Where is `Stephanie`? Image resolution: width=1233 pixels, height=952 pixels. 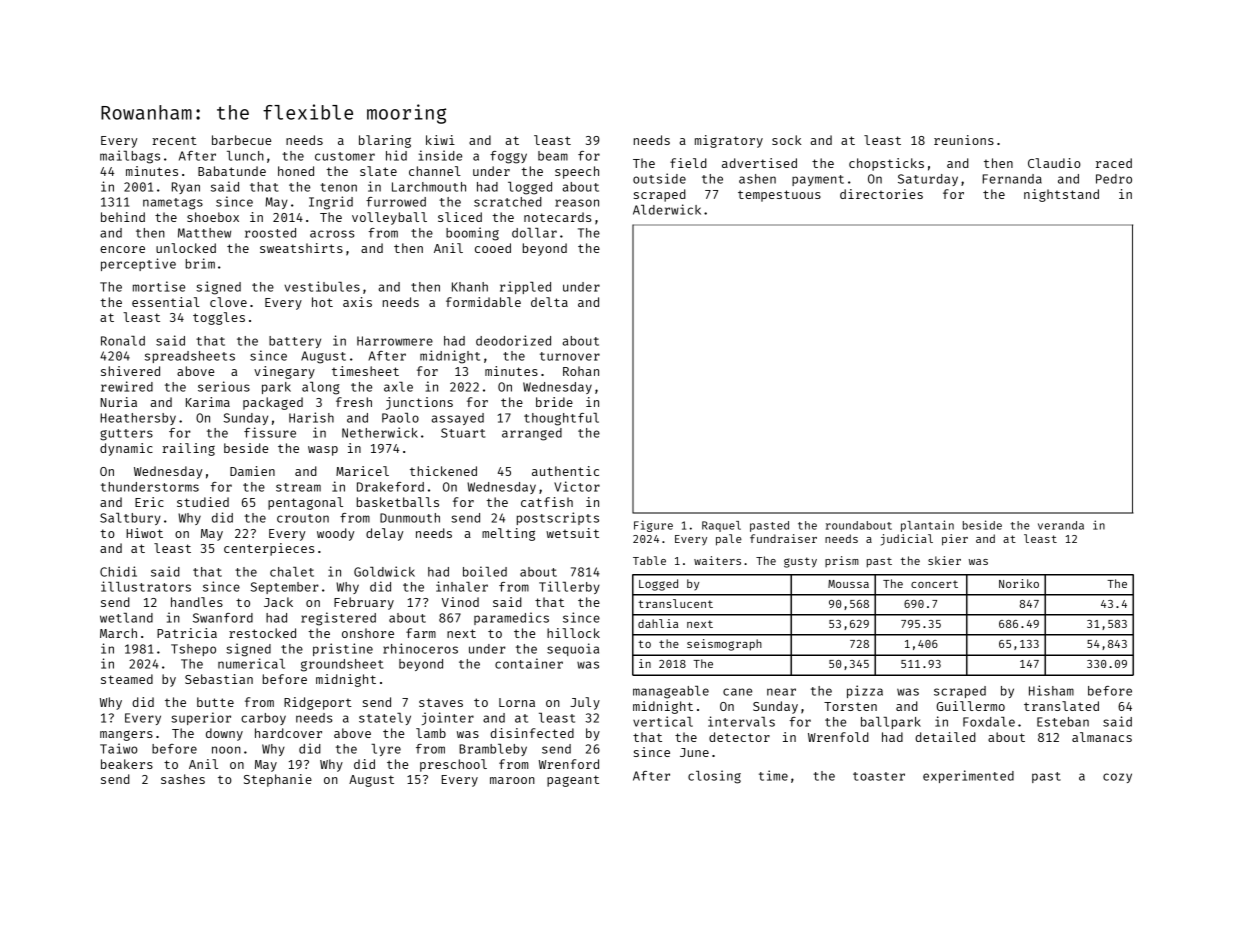 Stephanie is located at coordinates (278, 780).
